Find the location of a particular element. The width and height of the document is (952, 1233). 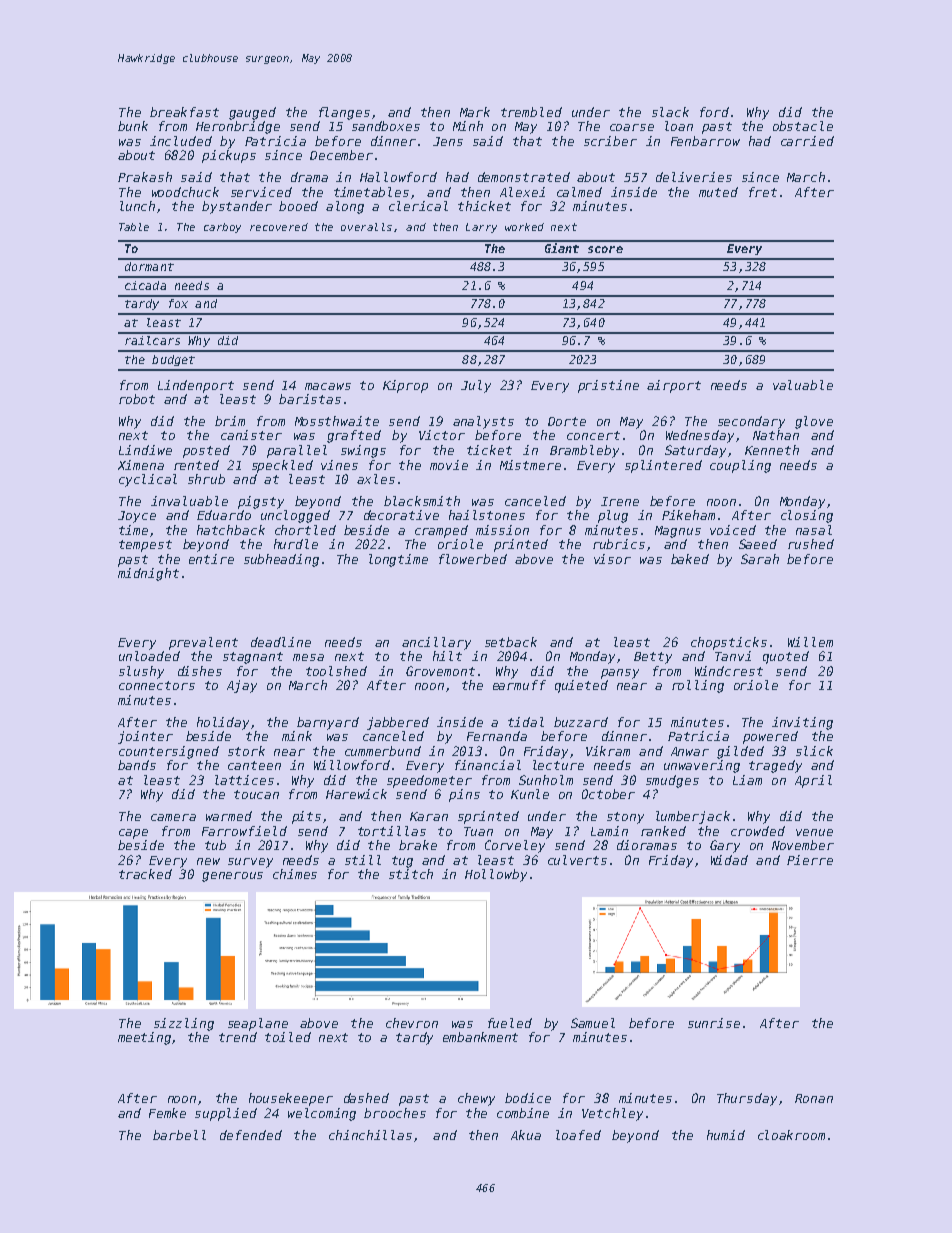

Ronan is located at coordinates (814, 1098).
